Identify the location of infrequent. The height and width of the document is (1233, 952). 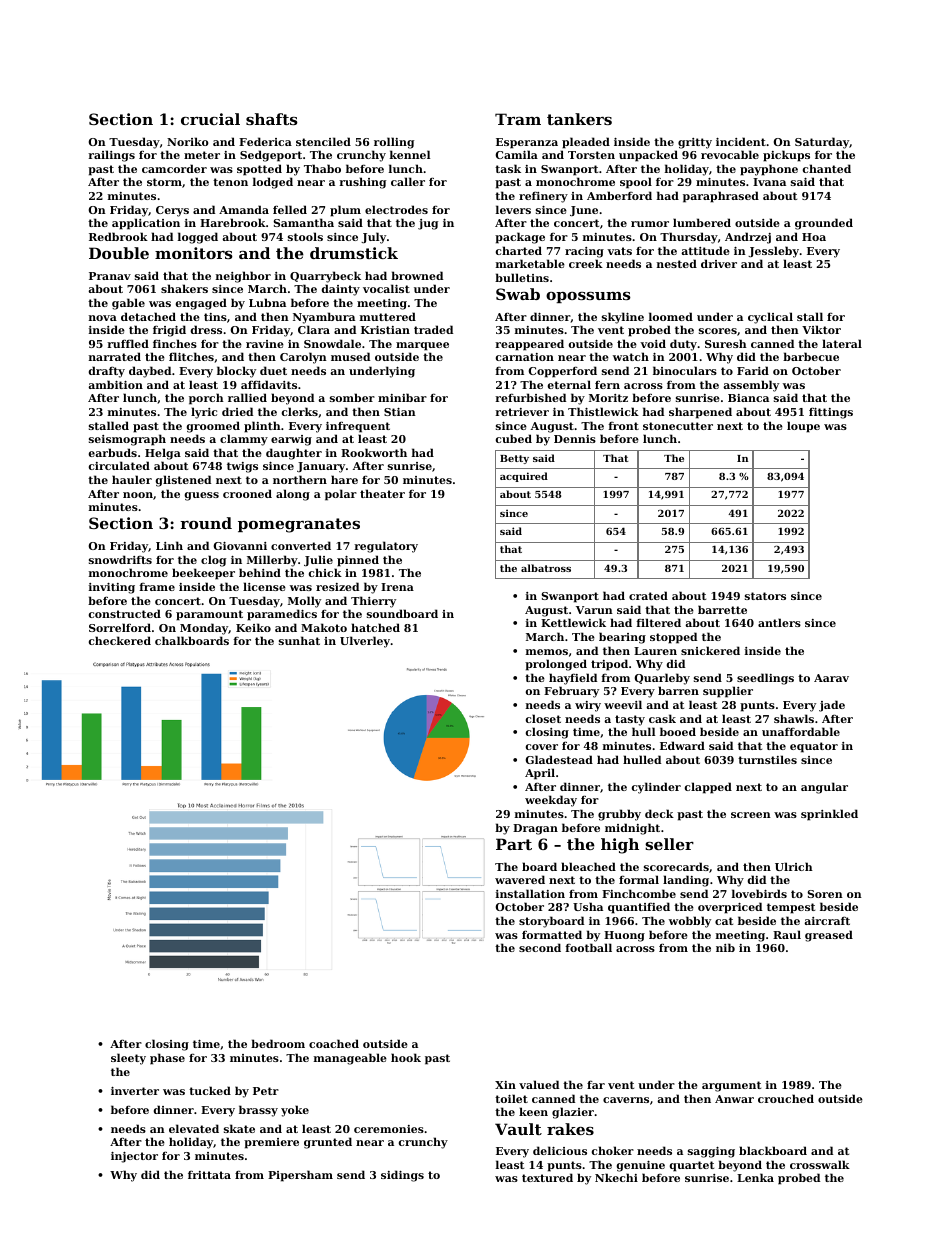
(358, 427).
